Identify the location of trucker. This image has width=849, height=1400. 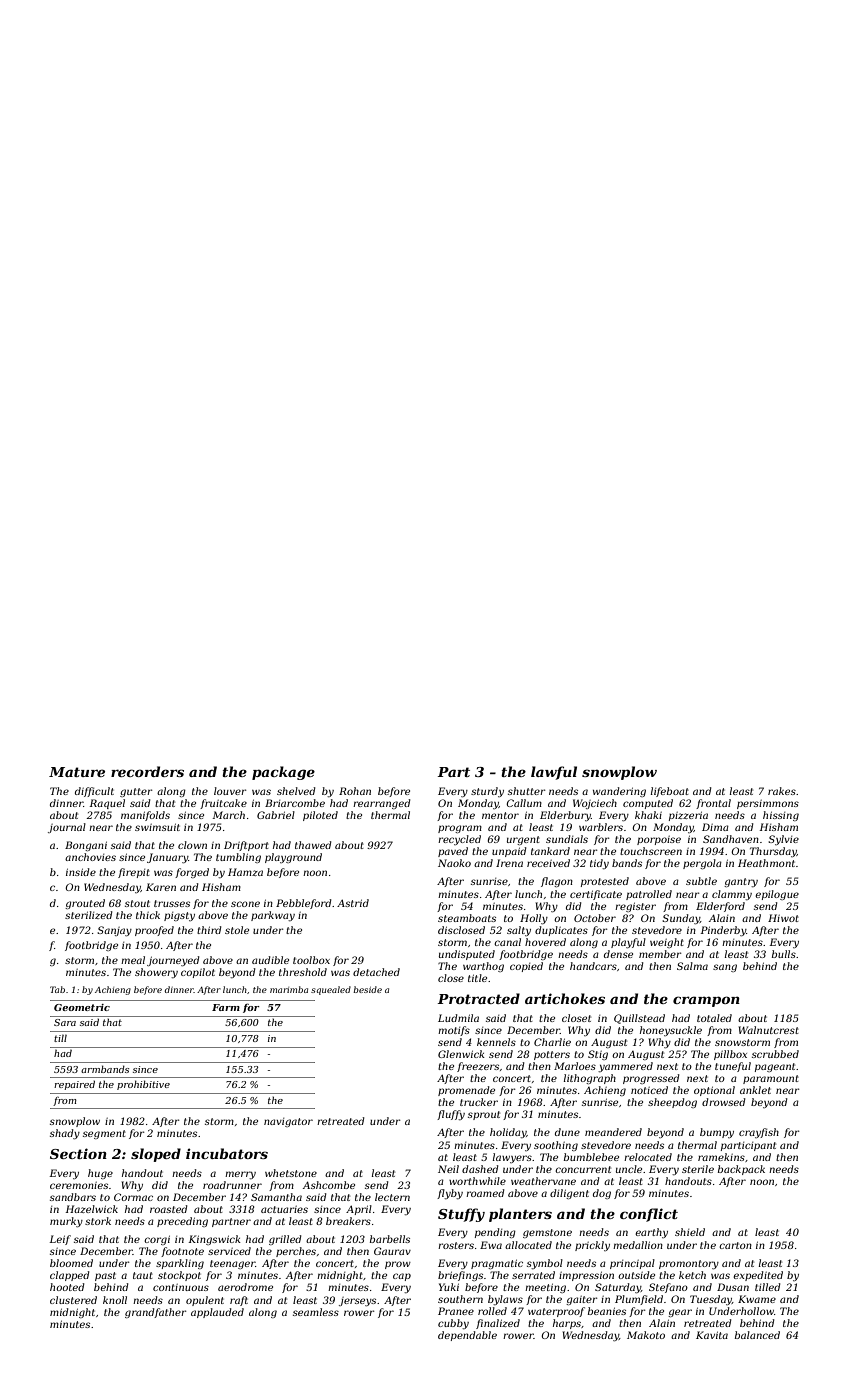
(479, 1102).
